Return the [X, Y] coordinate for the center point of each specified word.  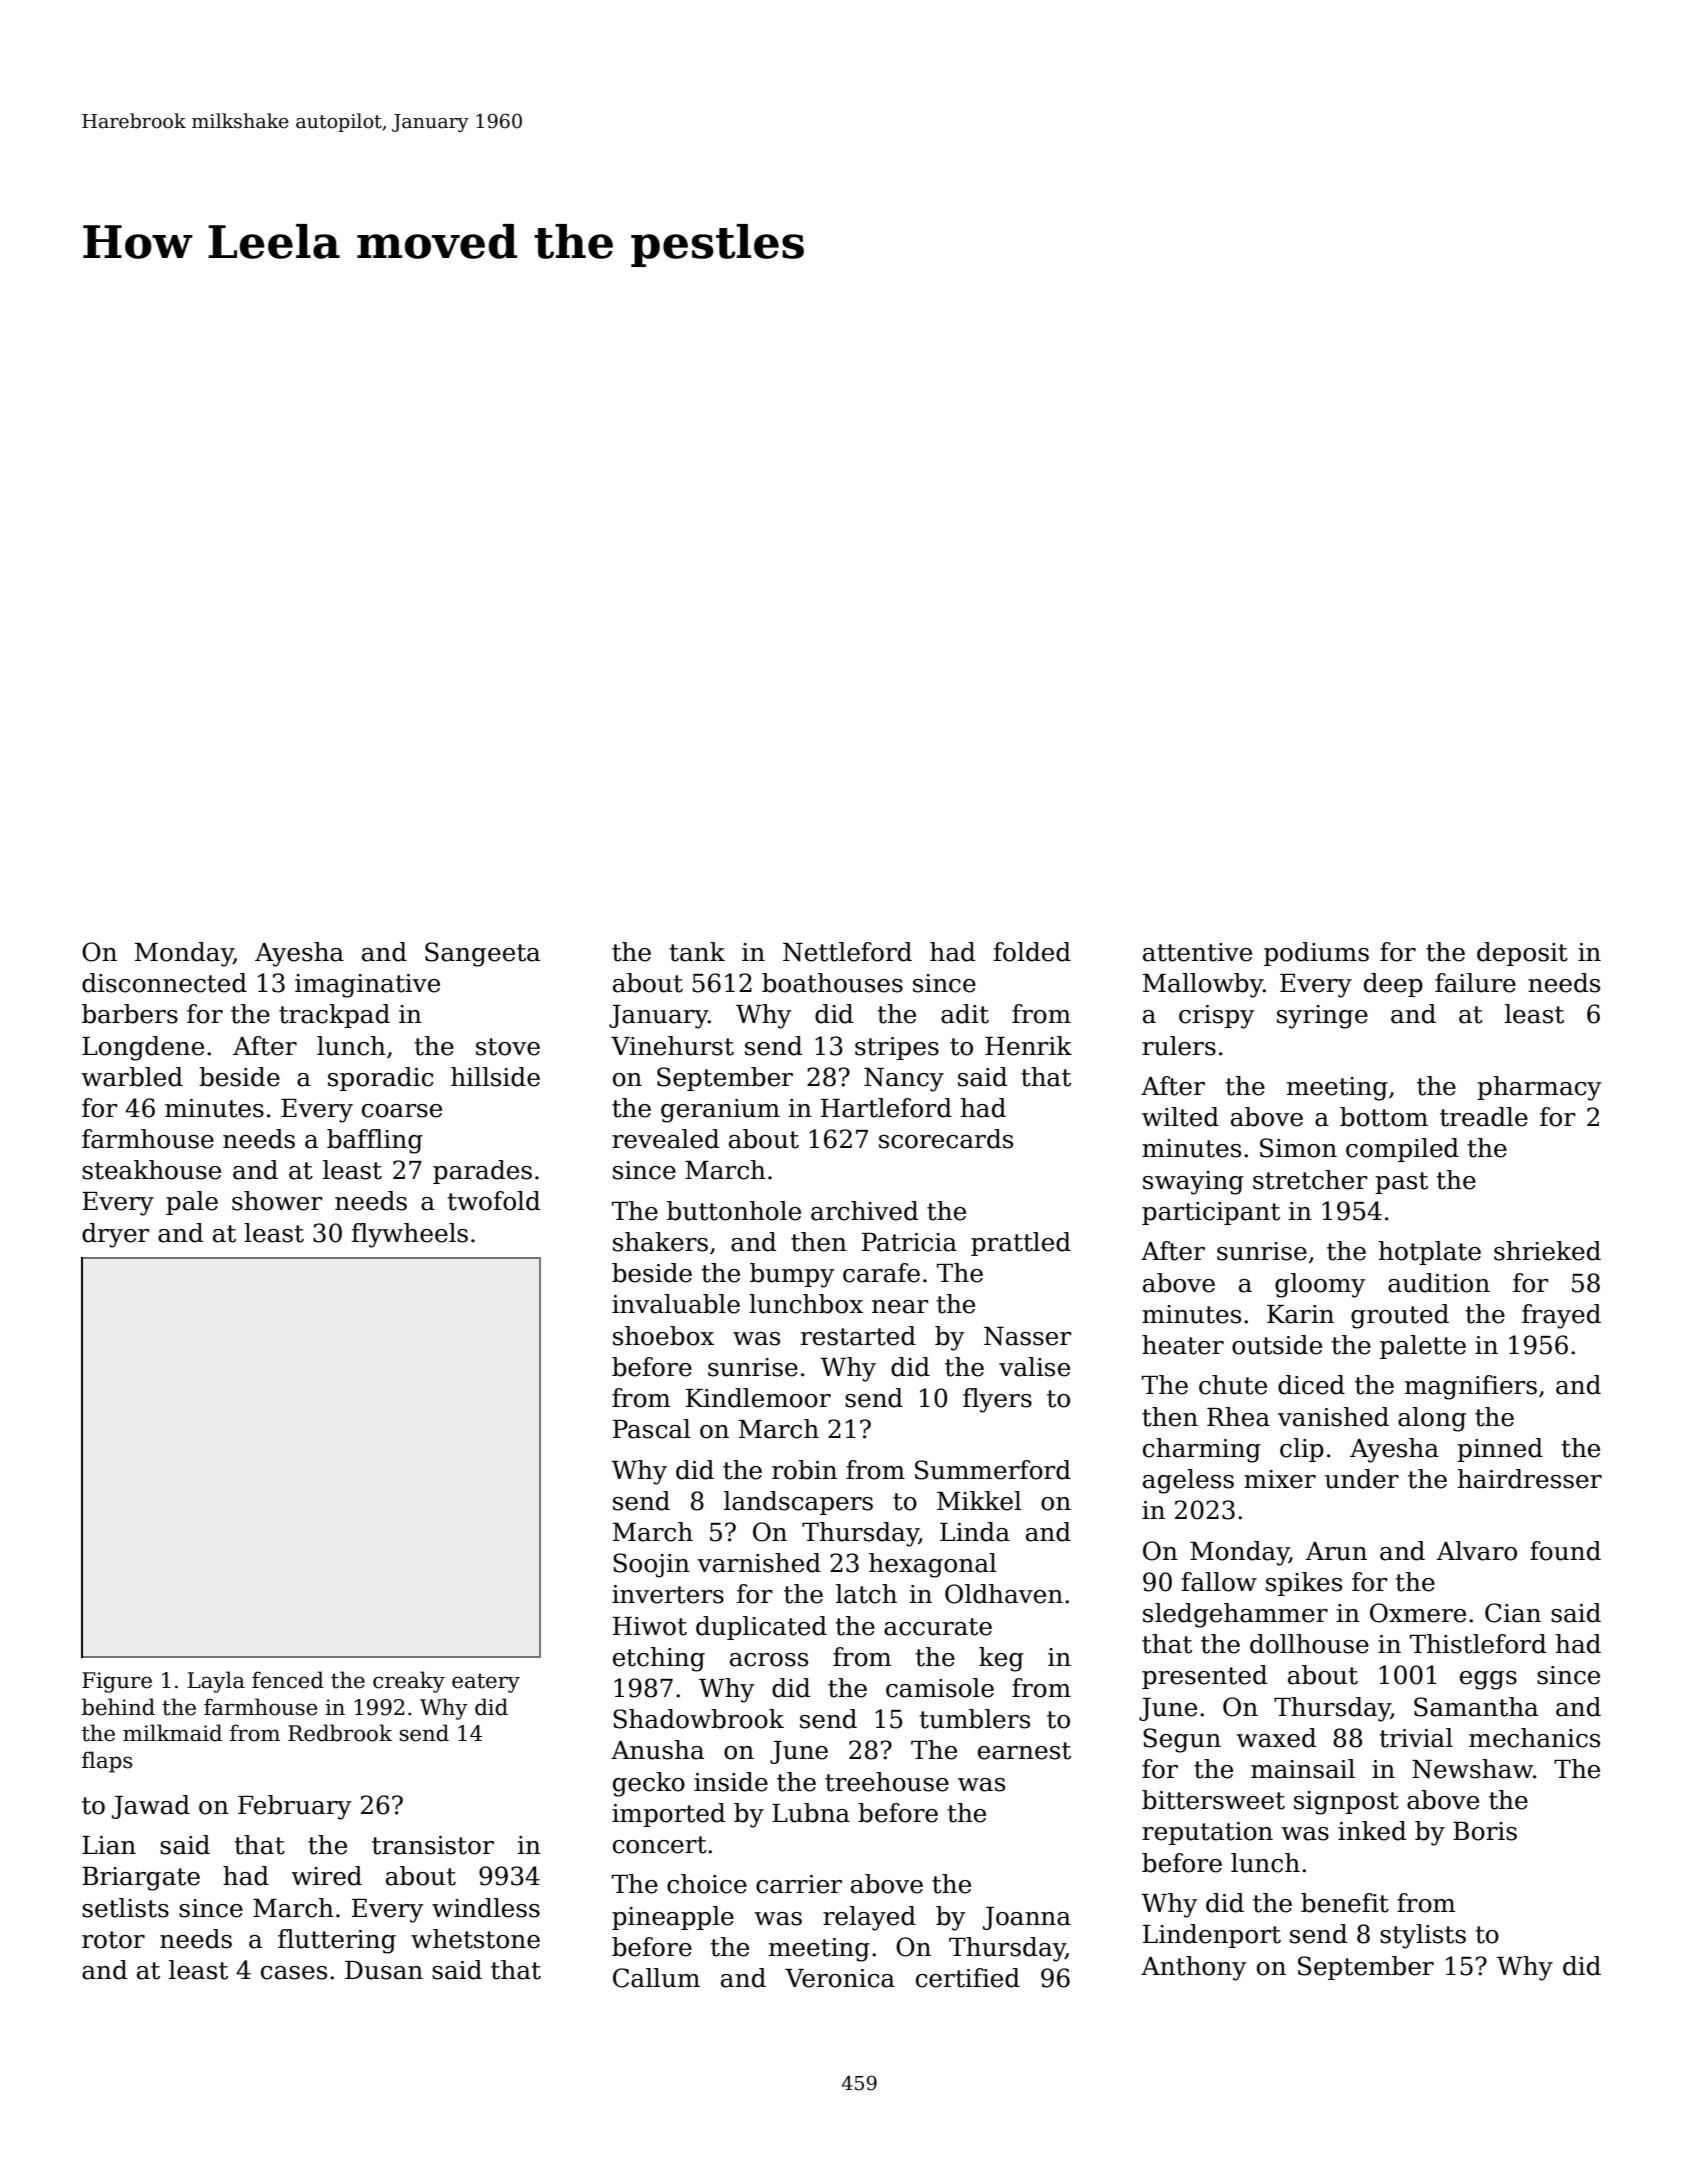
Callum [656, 1978]
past [1401, 1183]
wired [326, 1876]
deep [1393, 985]
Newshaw [1472, 1769]
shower [277, 1201]
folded [1032, 952]
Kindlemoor [758, 1398]
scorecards [946, 1139]
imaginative [367, 986]
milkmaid [172, 1733]
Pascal [652, 1429]
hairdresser [1530, 1479]
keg [1001, 1659]
